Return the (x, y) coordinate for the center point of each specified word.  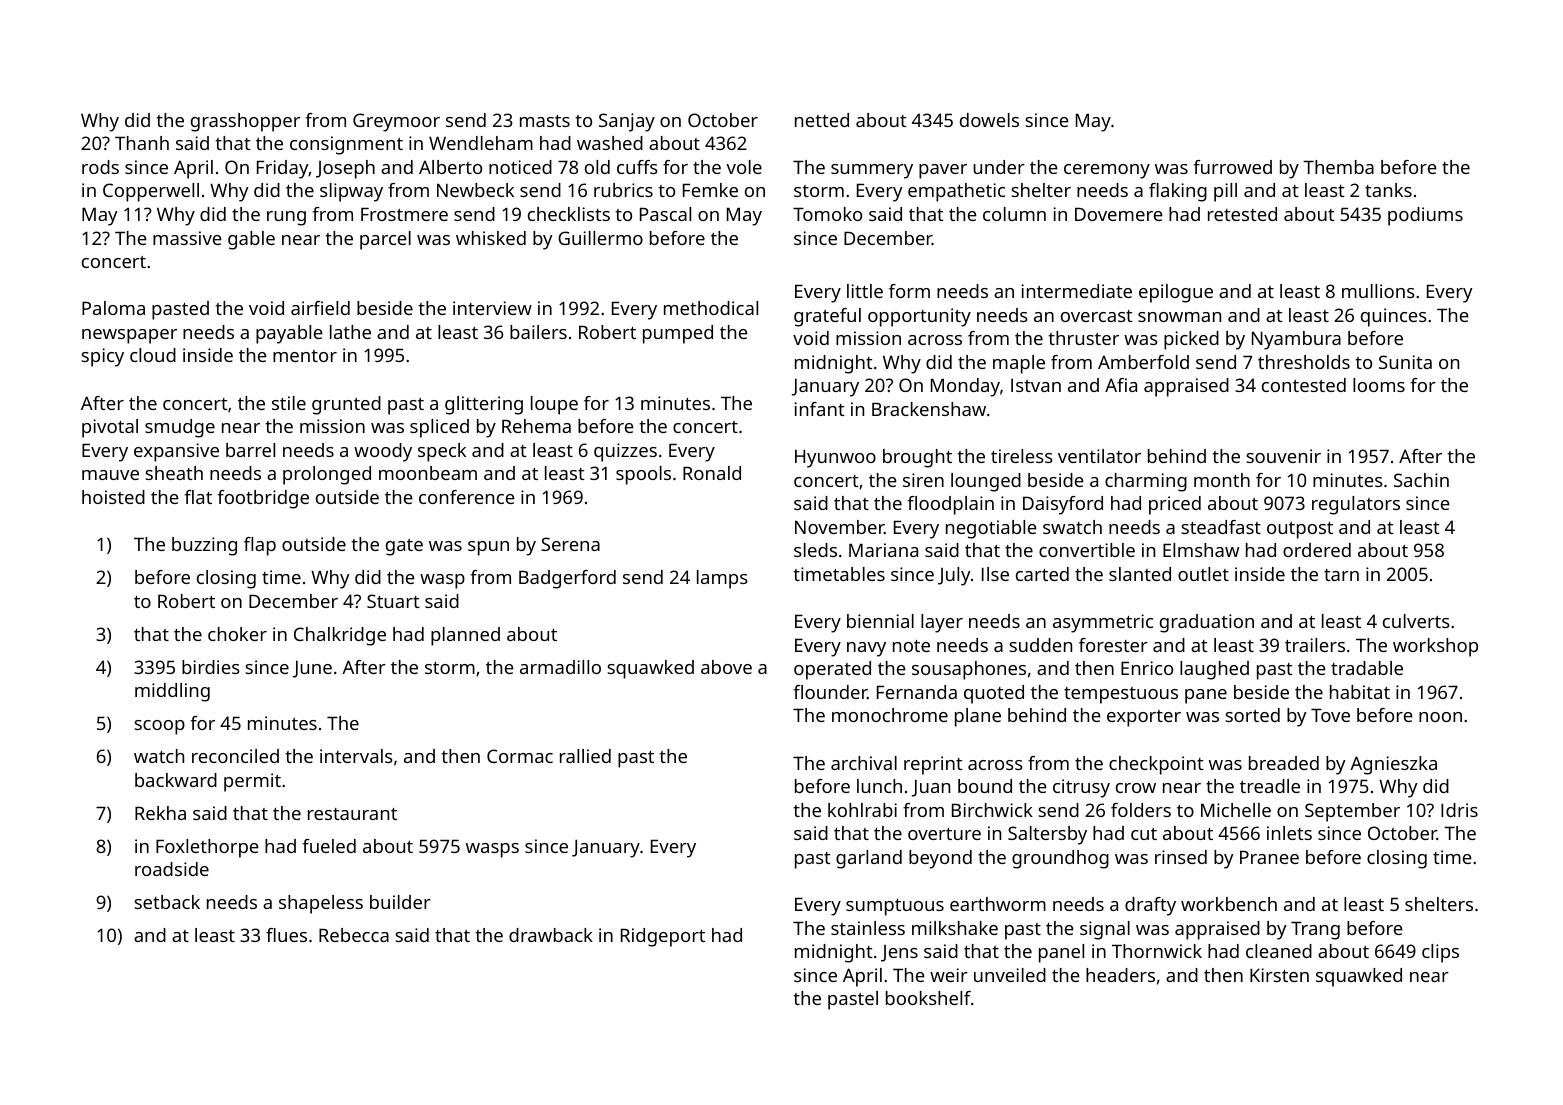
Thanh (142, 143)
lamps (722, 579)
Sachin (1421, 480)
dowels (989, 120)
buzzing (204, 546)
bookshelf (928, 998)
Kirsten (1279, 975)
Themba (1338, 167)
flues (286, 935)
